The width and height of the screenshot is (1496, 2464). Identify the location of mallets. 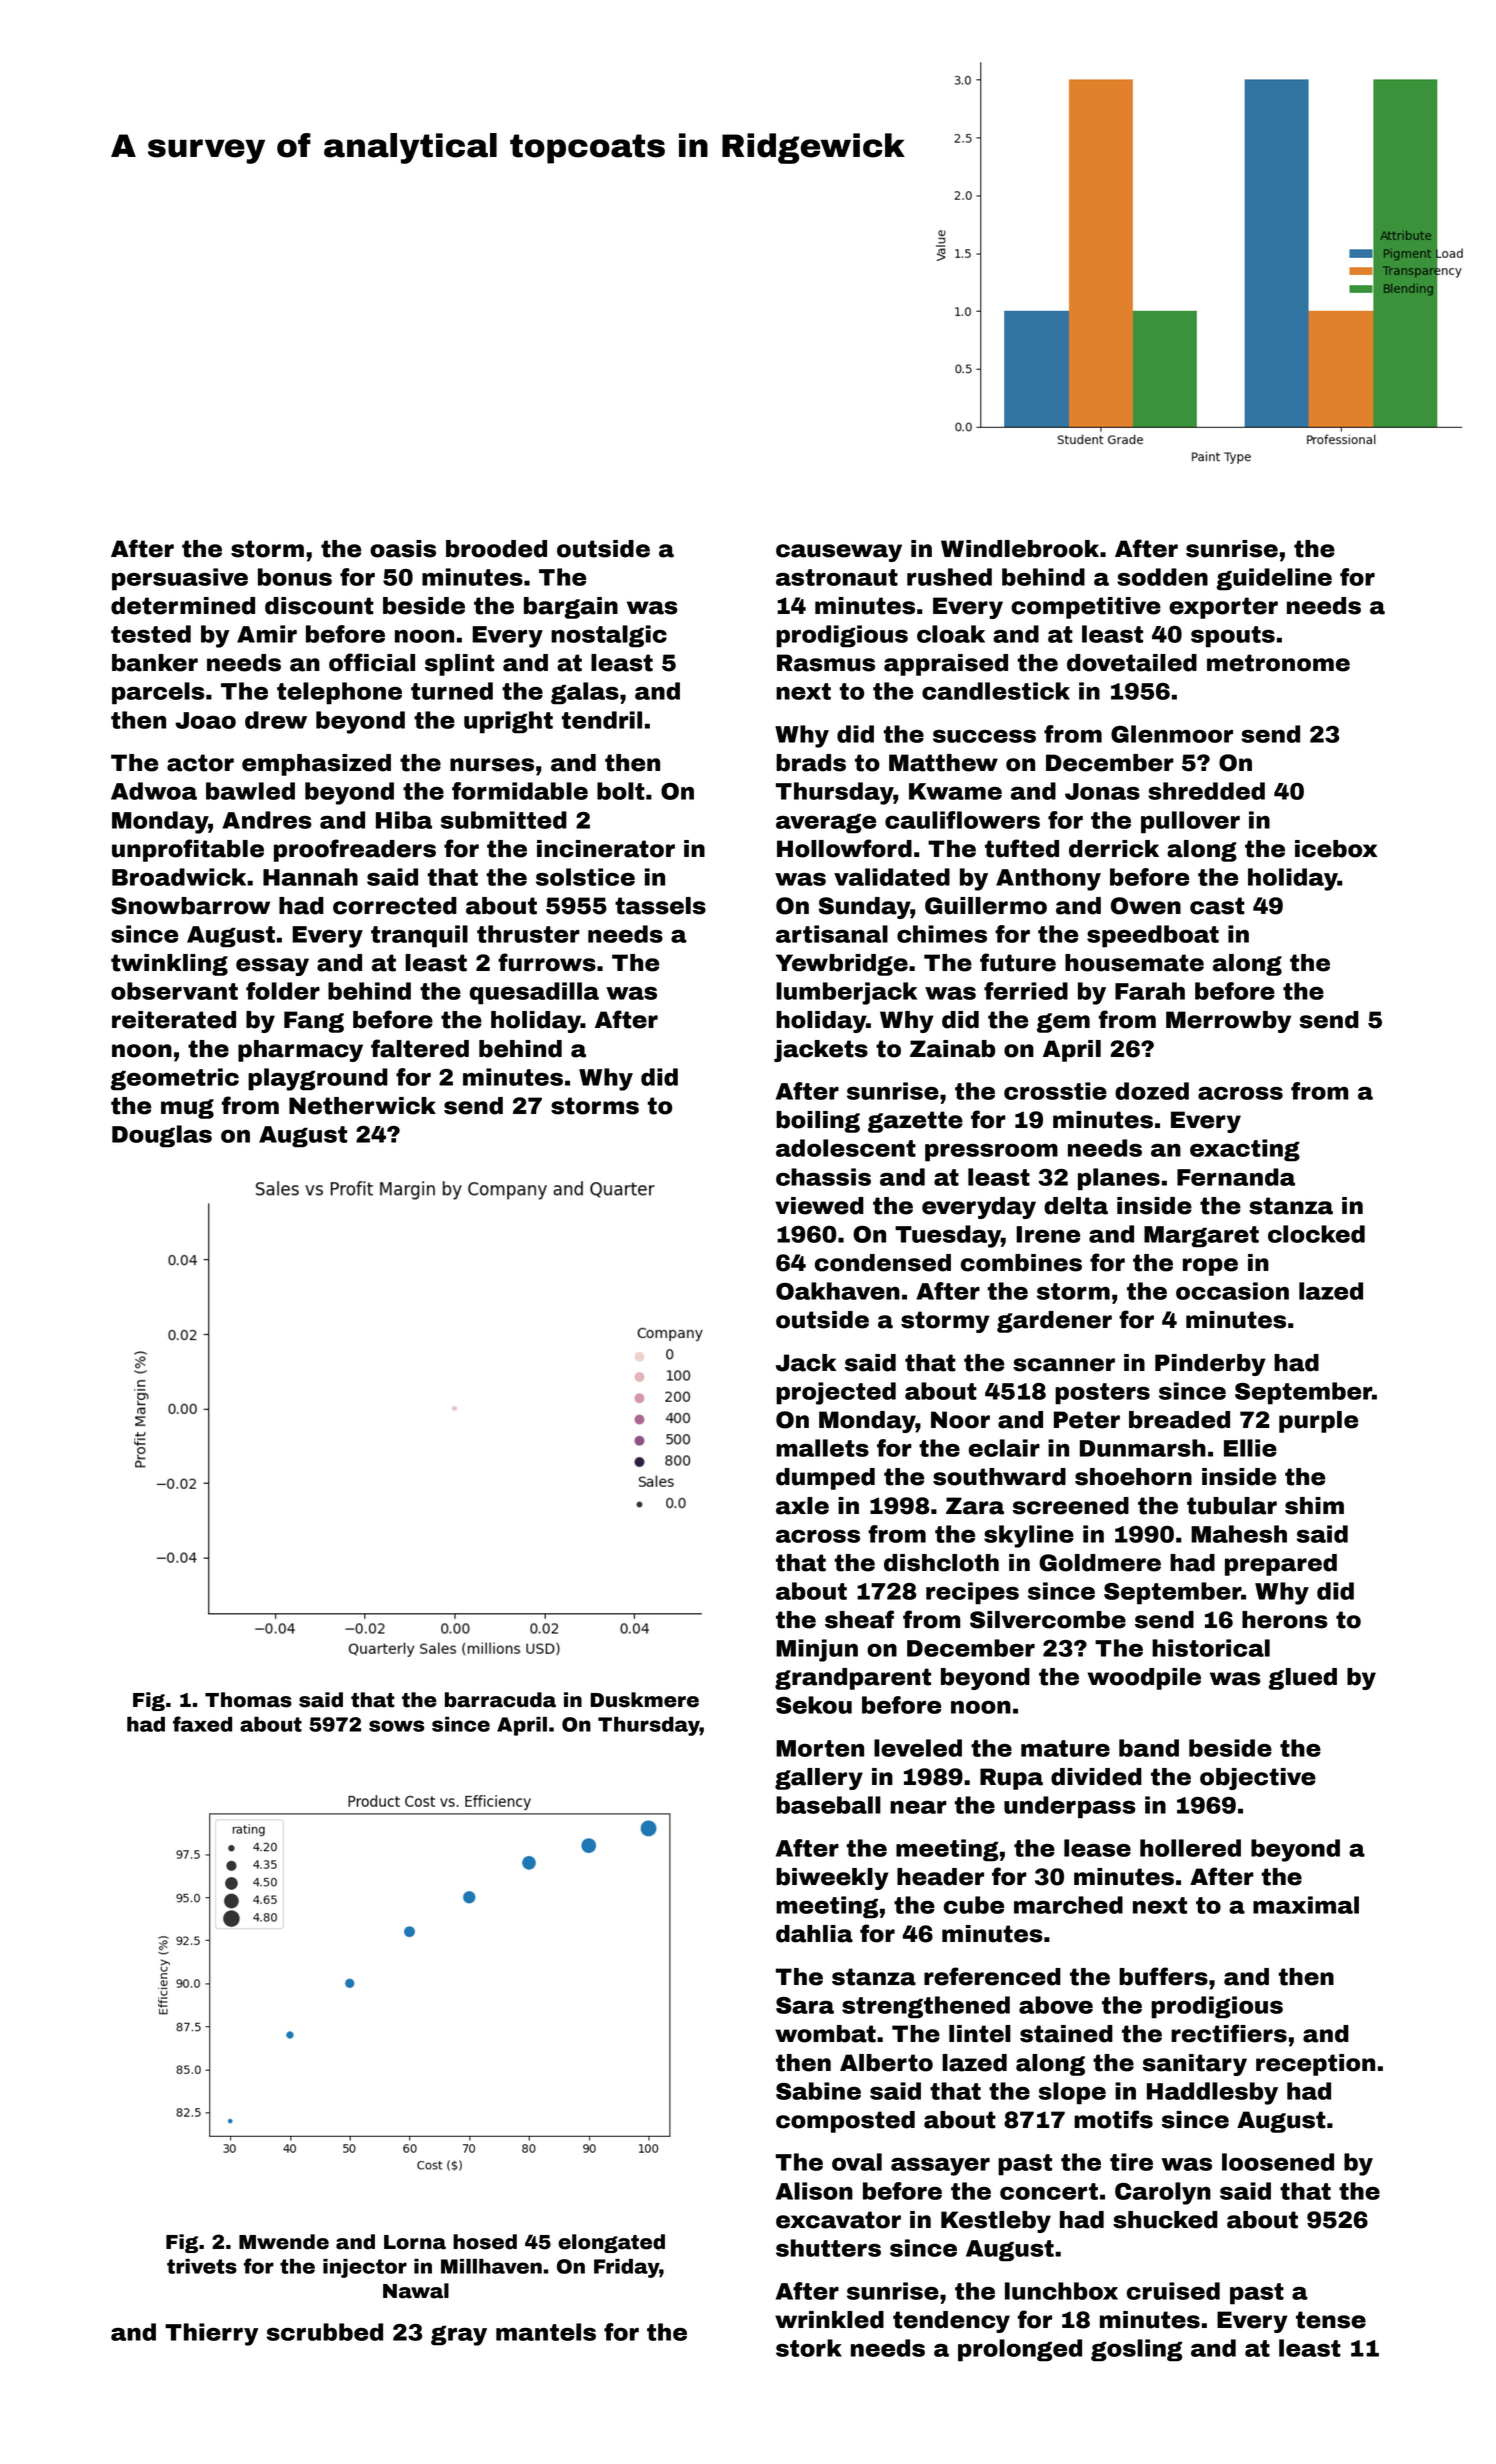
(822, 1448).
